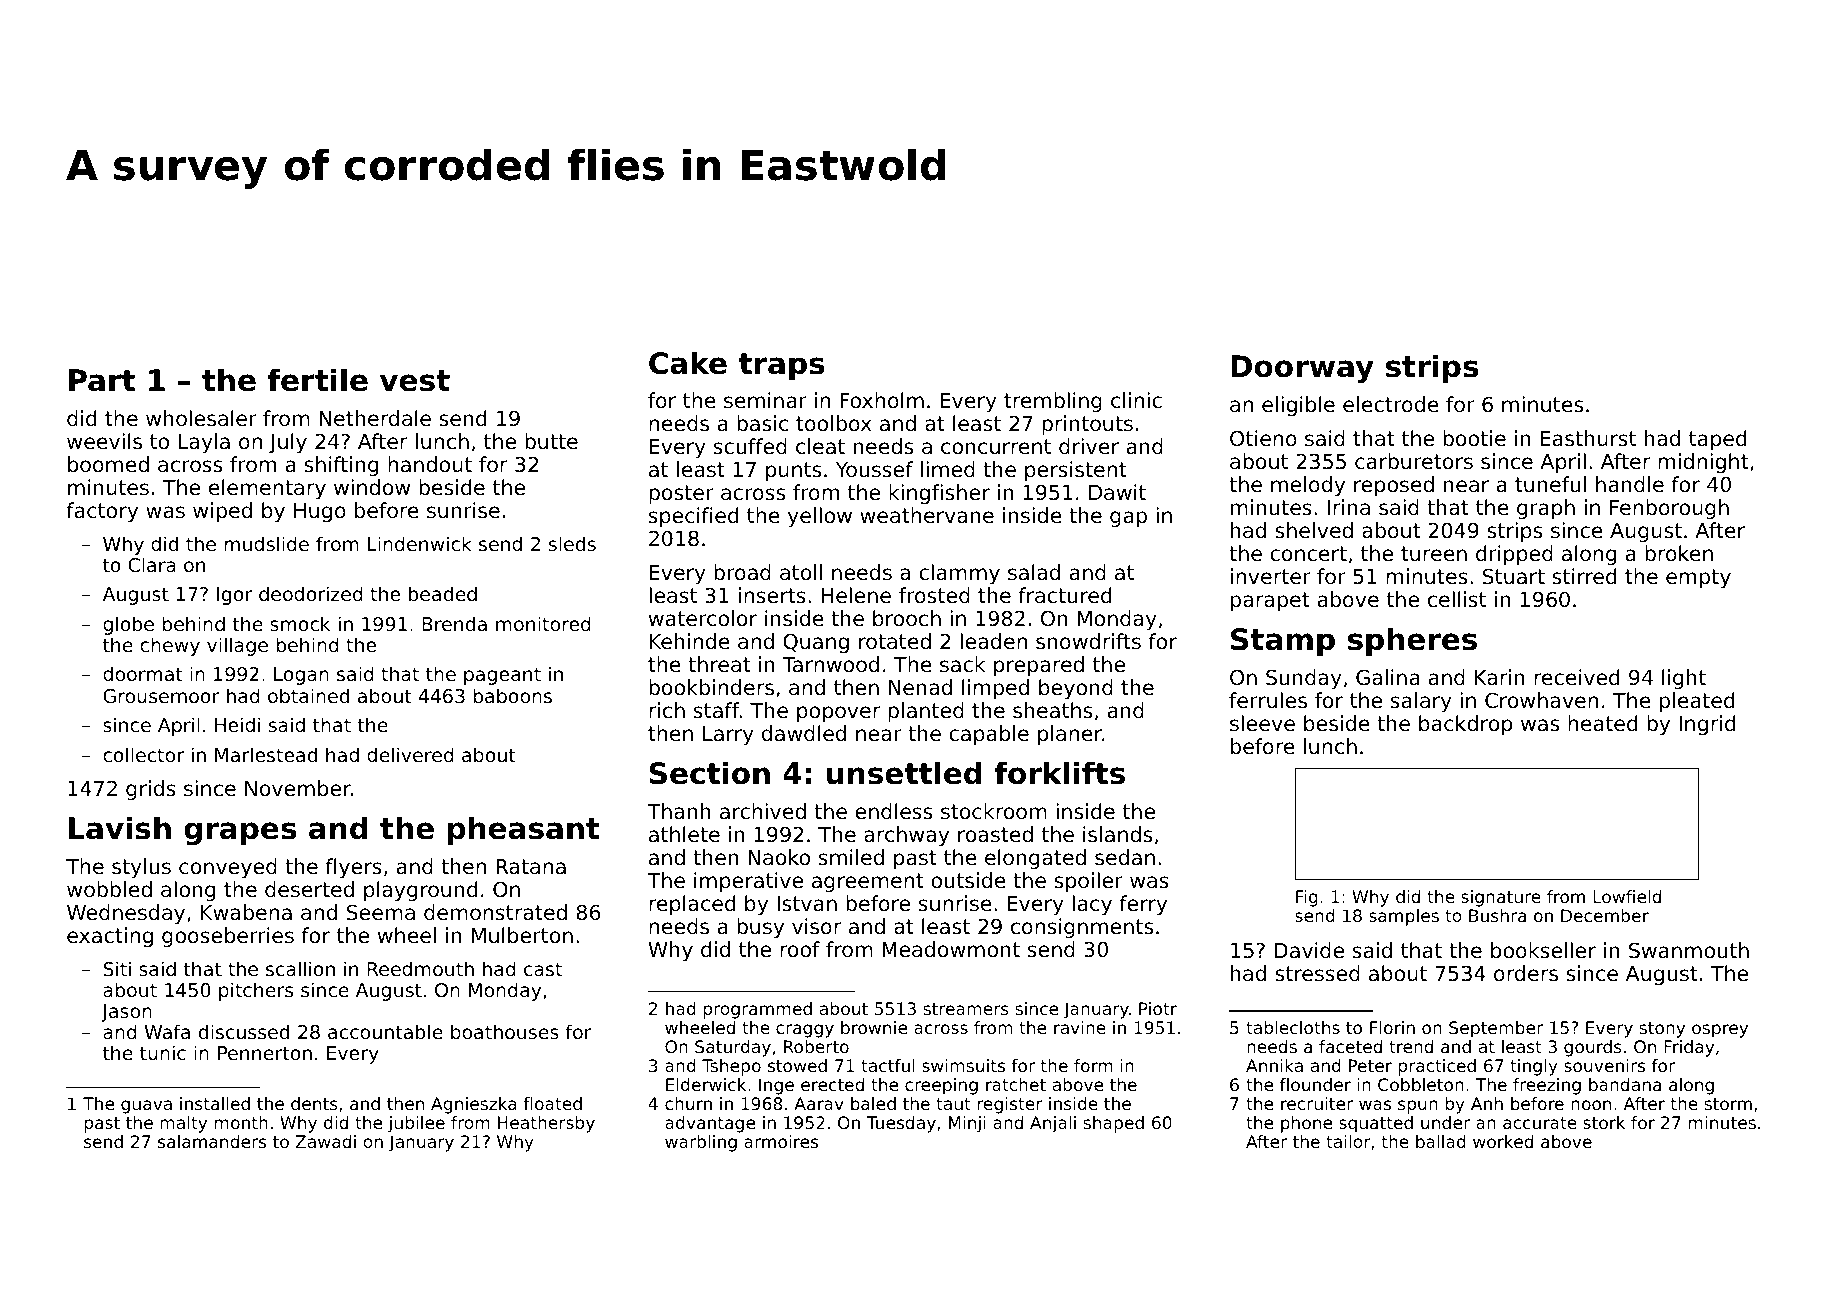 The image size is (1831, 1295). I want to click on light, so click(1684, 679).
